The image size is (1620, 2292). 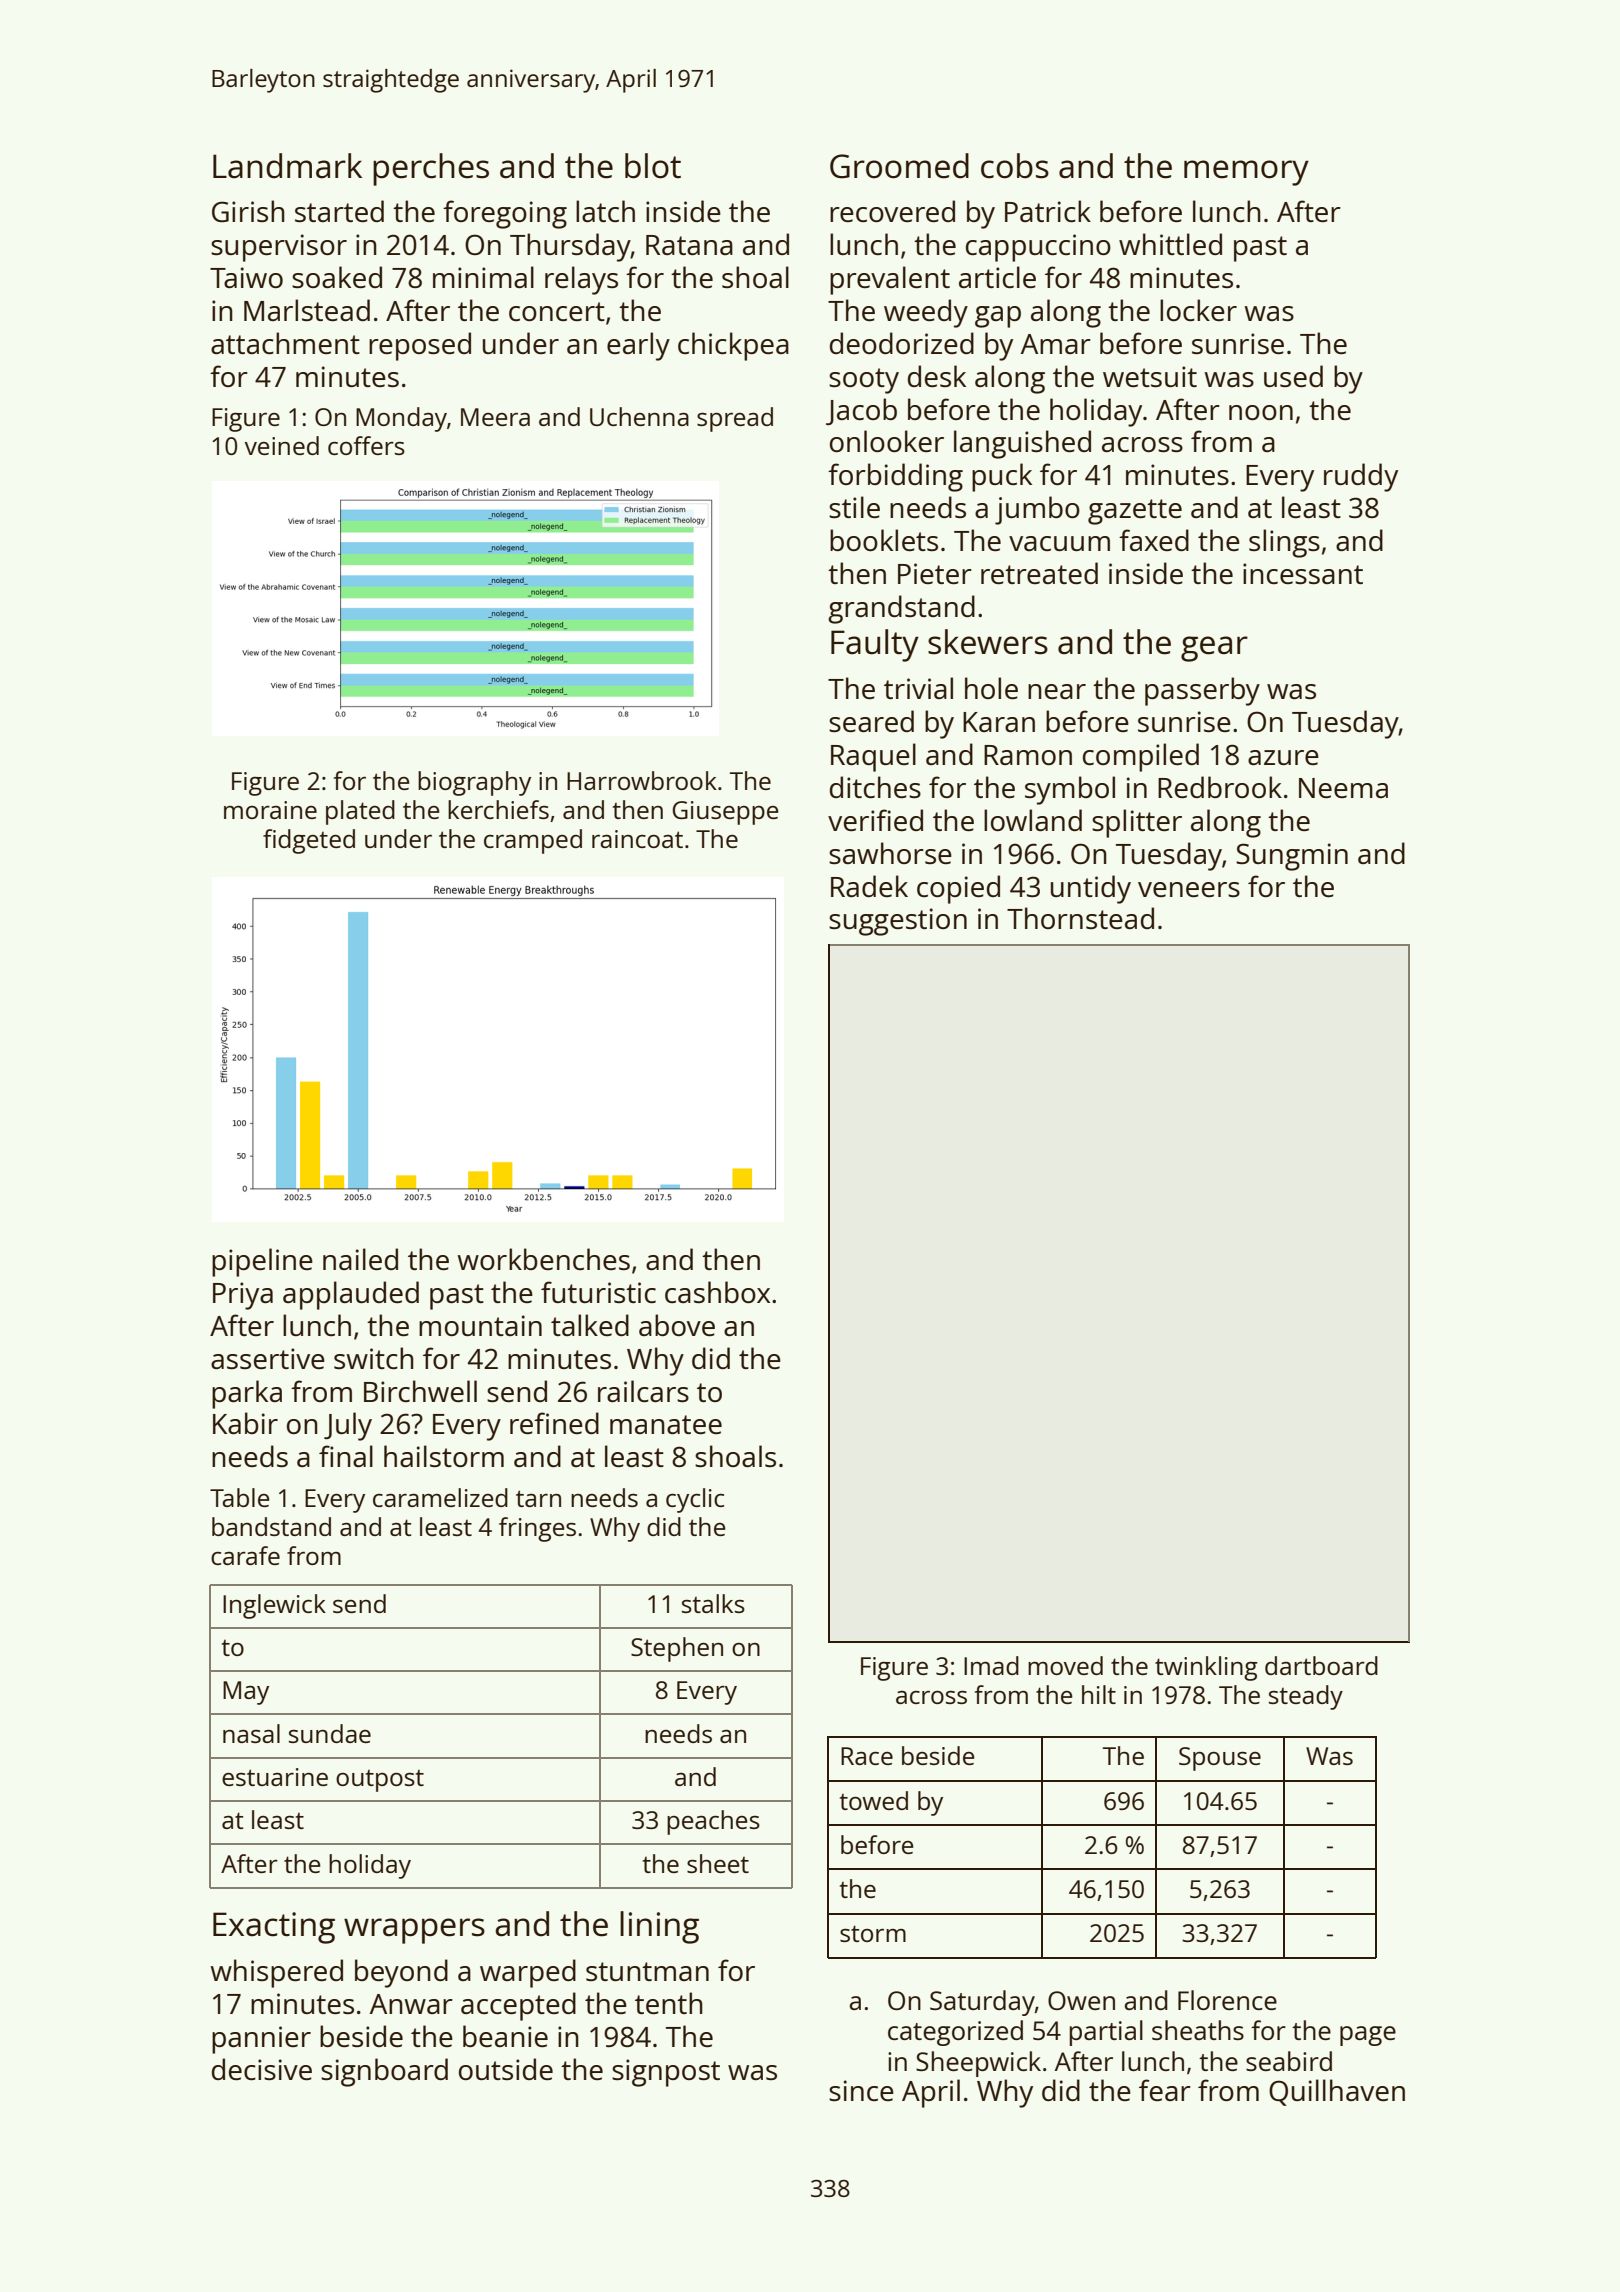 I want to click on ruddy, so click(x=1361, y=477).
